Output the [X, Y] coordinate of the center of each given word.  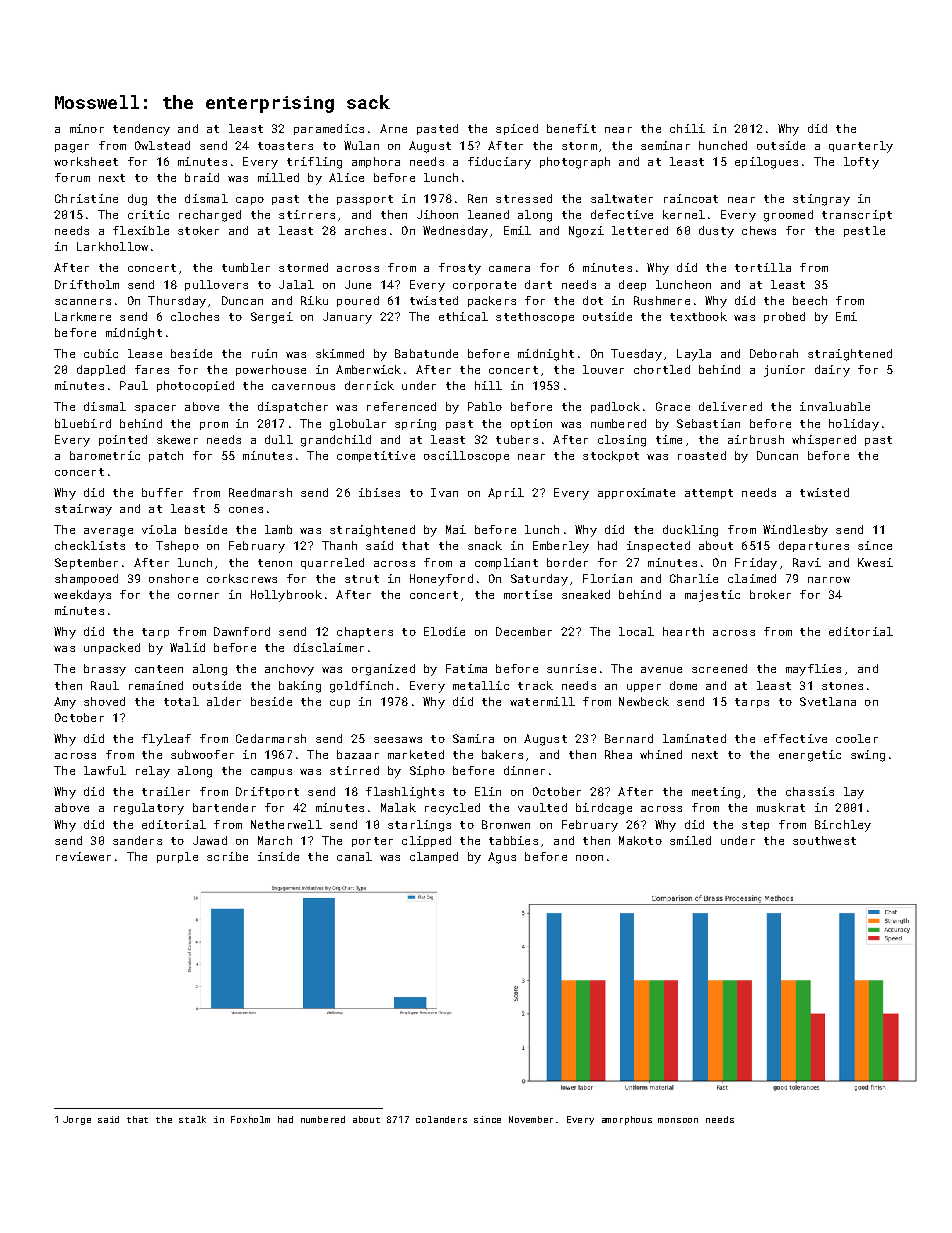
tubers [517, 439]
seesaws [398, 740]
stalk [192, 1119]
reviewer [83, 856]
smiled [690, 840]
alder [224, 701]
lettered [640, 230]
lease [145, 353]
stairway [83, 510]
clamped [434, 857]
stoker [198, 230]
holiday [854, 425]
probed [784, 317]
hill [488, 385]
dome [683, 685]
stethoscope [535, 317]
